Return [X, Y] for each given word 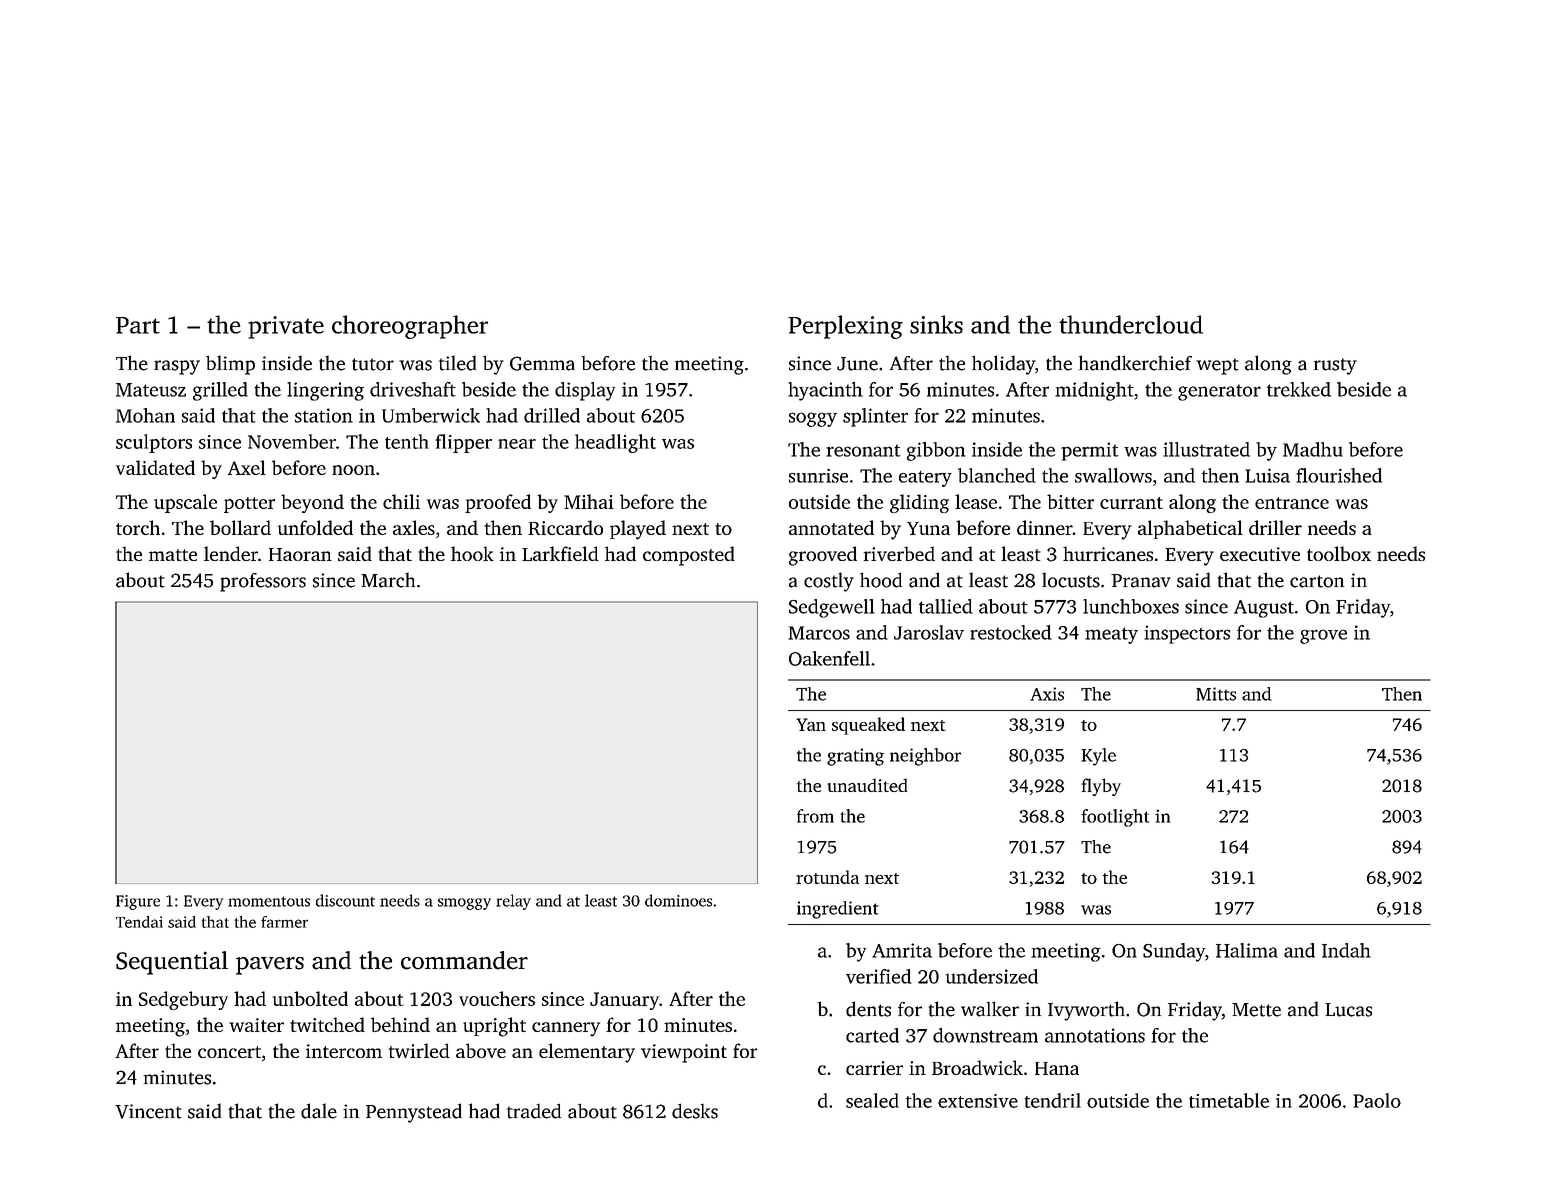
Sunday [1174, 952]
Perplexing [845, 327]
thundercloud [1131, 324]
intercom [344, 1051]
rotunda [827, 877]
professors [263, 582]
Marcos [819, 633]
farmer [284, 922]
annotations [1095, 1035]
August [1264, 609]
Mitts [1216, 694]
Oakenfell [829, 658]
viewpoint [684, 1053]
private [286, 327]
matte [173, 555]
